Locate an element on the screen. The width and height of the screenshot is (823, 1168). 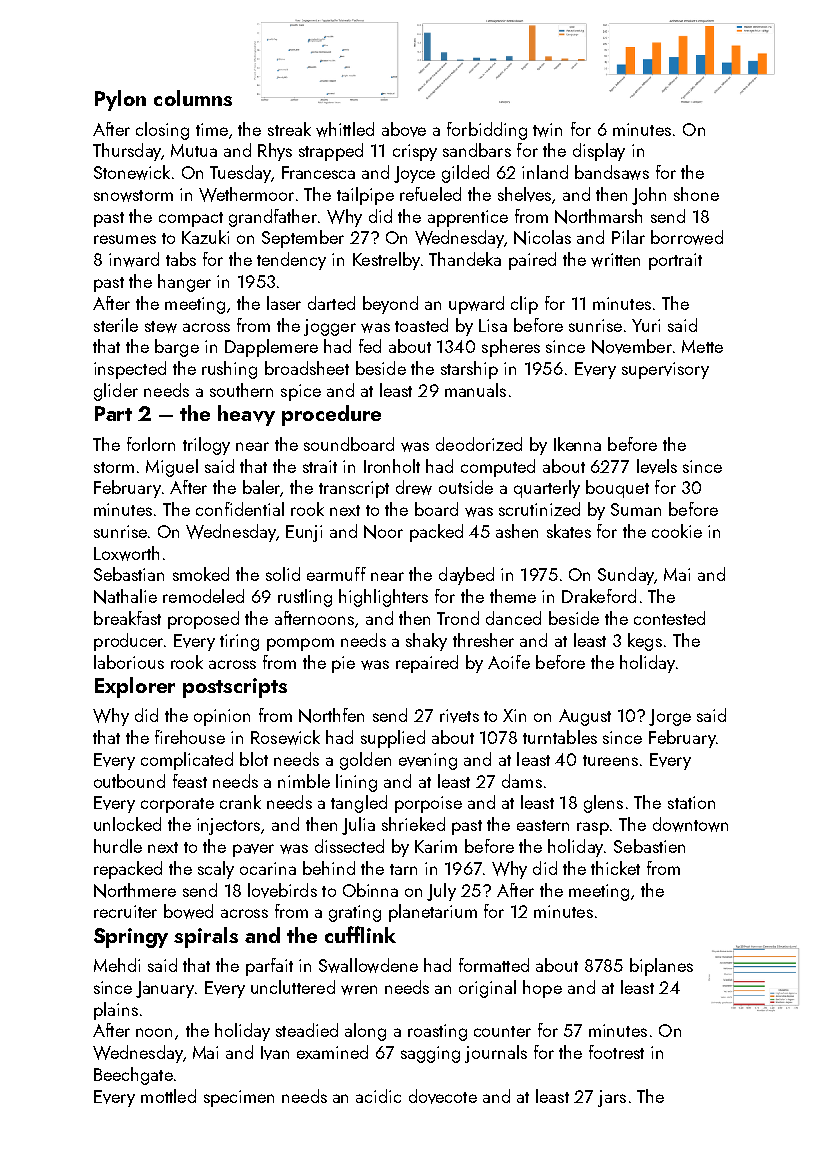
skates is located at coordinates (569, 531).
